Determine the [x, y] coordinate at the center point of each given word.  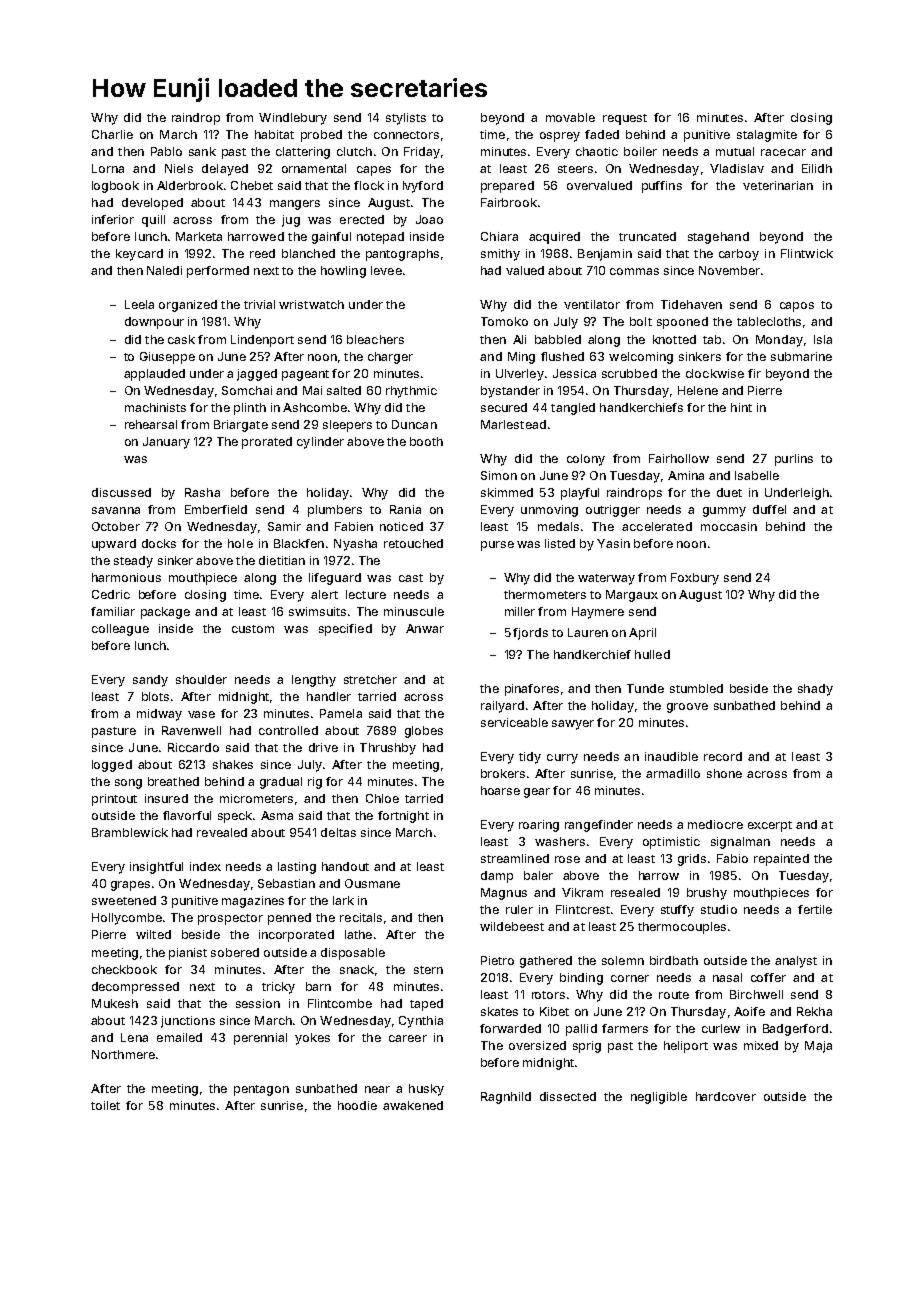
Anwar [425, 628]
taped [426, 1005]
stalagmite [767, 136]
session [258, 1003]
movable [570, 117]
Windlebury [293, 119]
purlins [794, 460]
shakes [233, 764]
